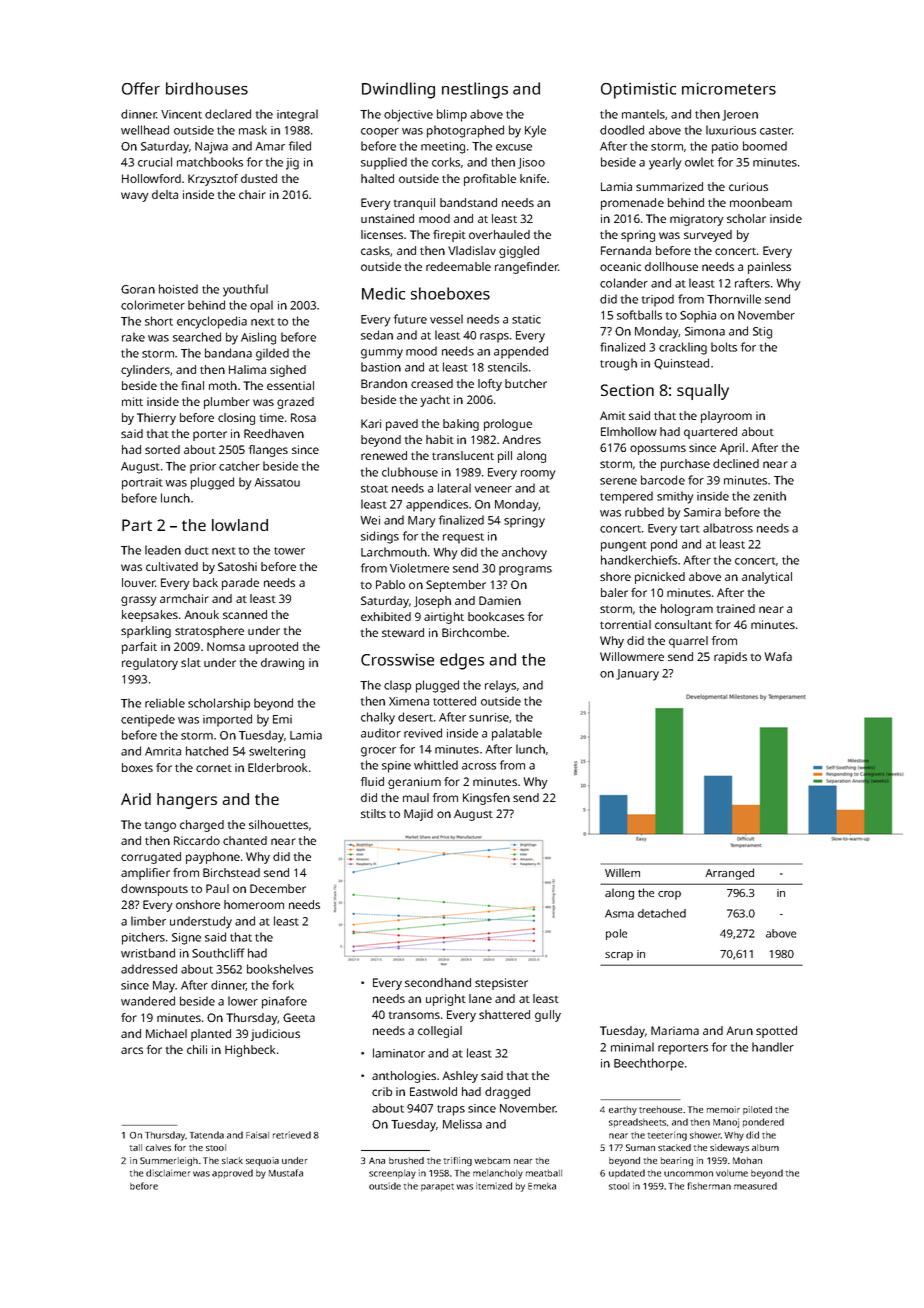 The height and width of the screenshot is (1308, 924). I want to click on Wafa, so click(778, 656).
